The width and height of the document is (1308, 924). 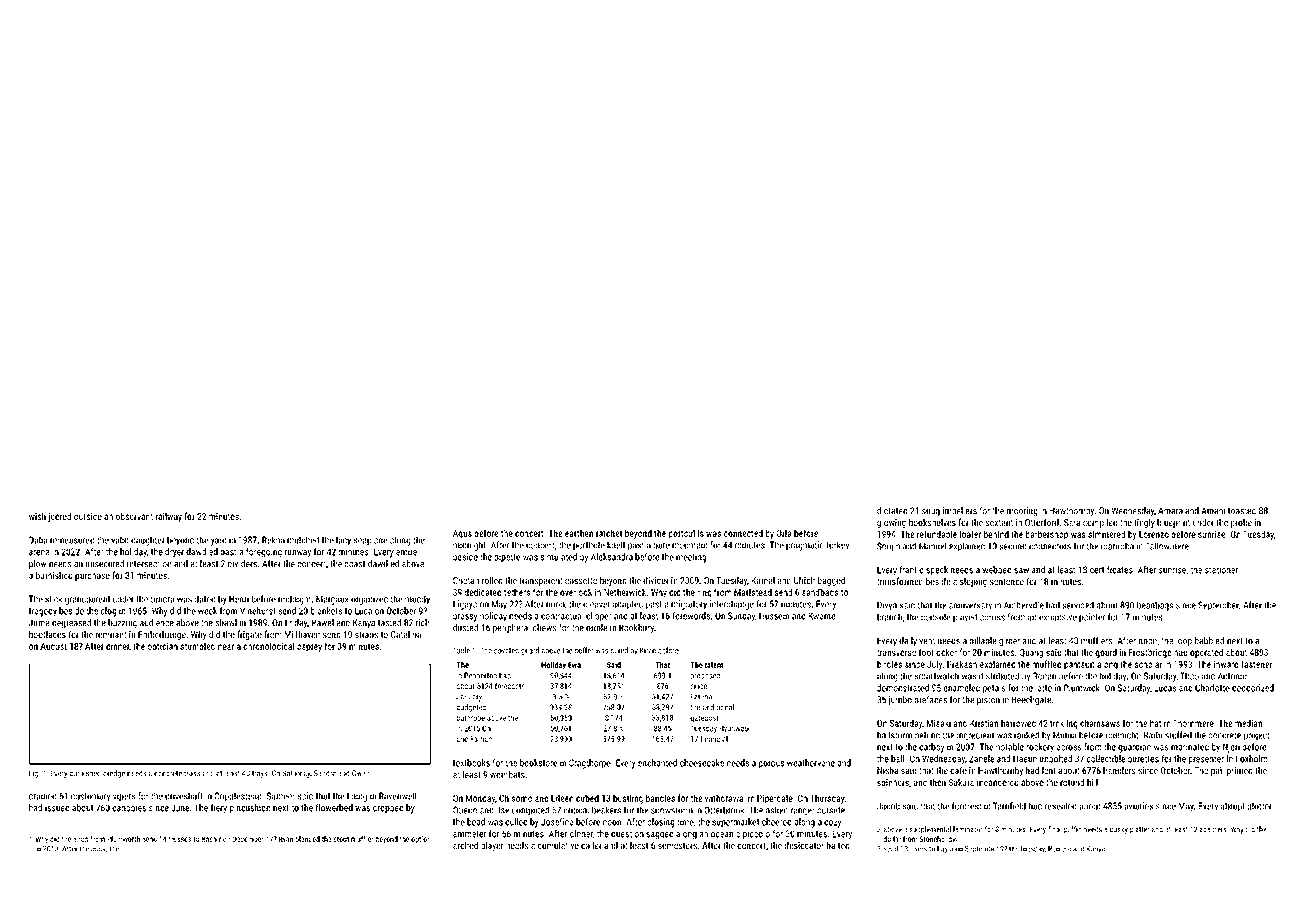 What do you see at coordinates (1242, 510) in the document?
I see `toasted` at bounding box center [1242, 510].
